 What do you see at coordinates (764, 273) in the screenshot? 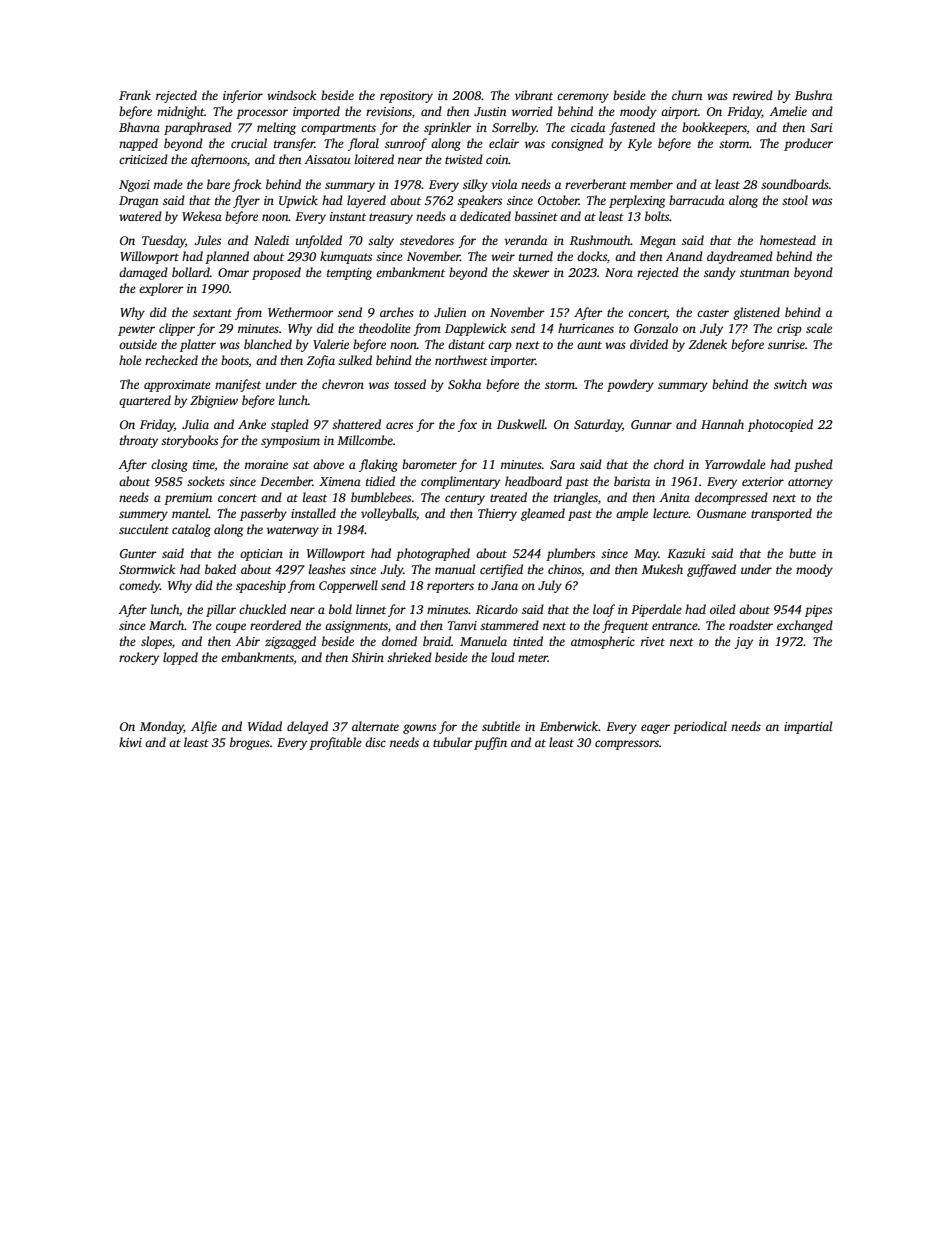
I see `stuntman` at bounding box center [764, 273].
